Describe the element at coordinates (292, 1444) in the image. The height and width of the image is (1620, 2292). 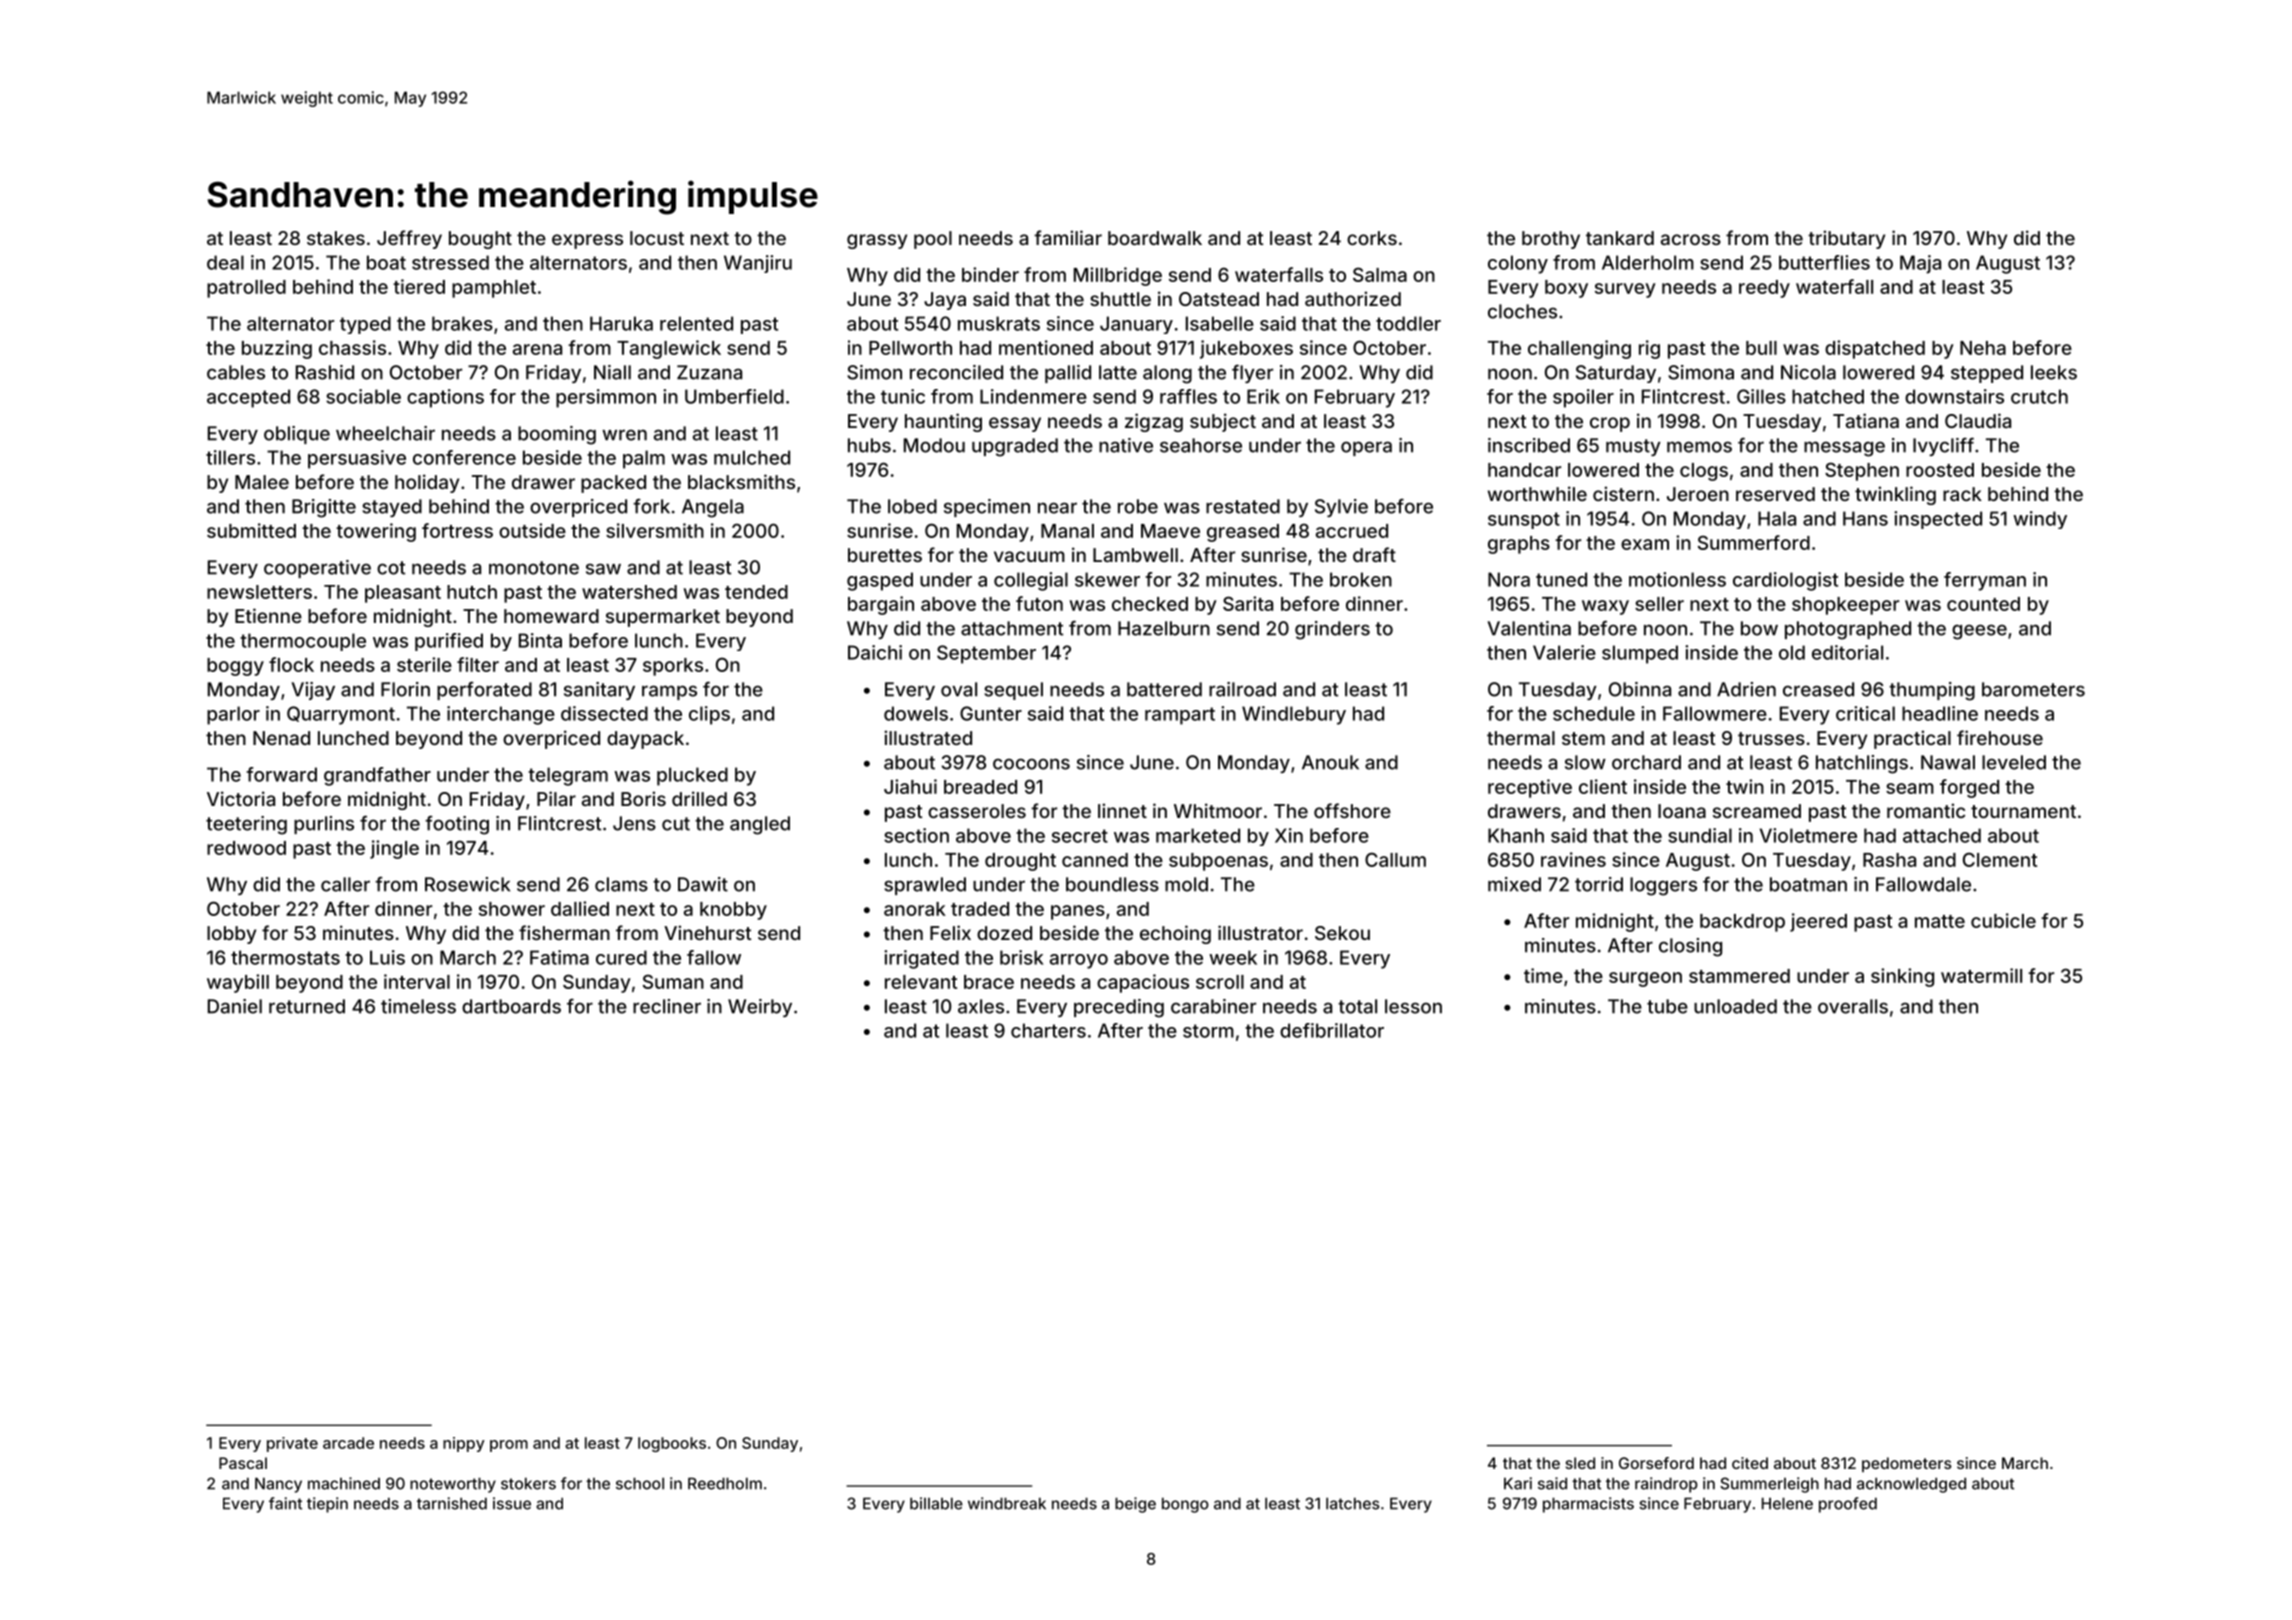
I see `private` at that location.
